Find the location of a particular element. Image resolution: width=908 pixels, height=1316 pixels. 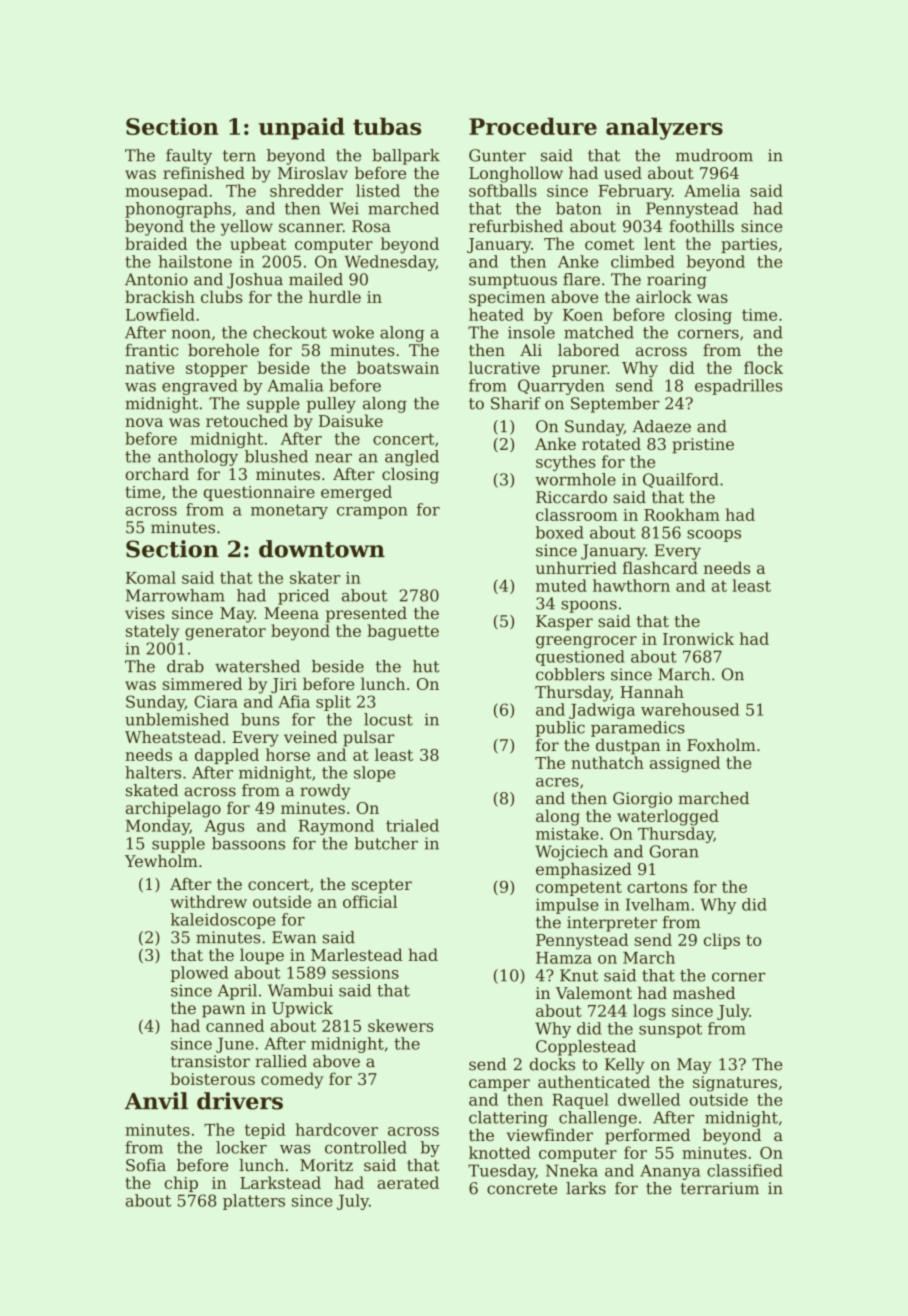

clips is located at coordinates (722, 941).
